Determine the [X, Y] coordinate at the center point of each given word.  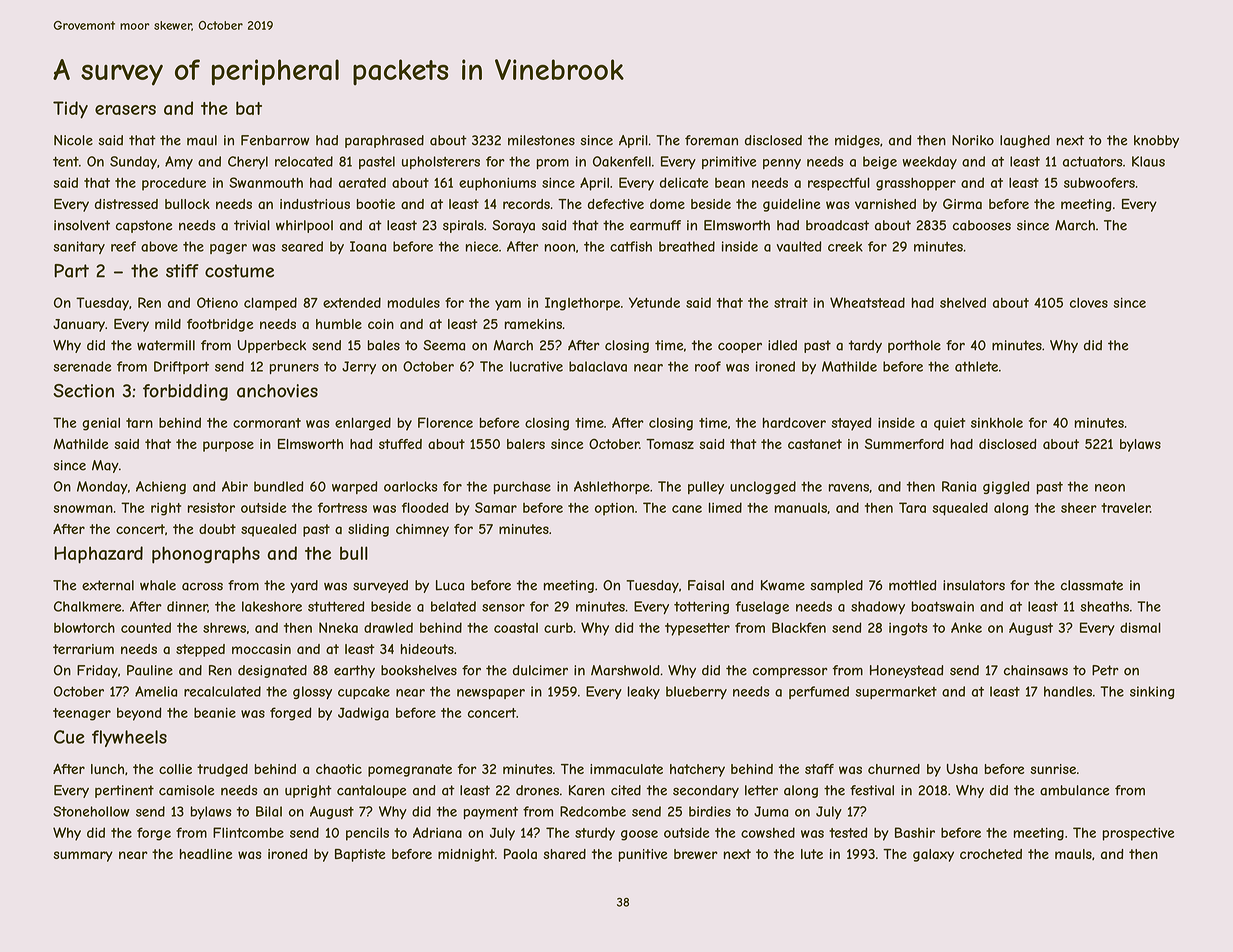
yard [304, 586]
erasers [125, 110]
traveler [1125, 507]
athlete [976, 366]
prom [553, 164]
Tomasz [670, 444]
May [105, 466]
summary [83, 856]
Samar [496, 507]
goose [639, 835]
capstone [144, 226]
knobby [1156, 141]
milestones [541, 140]
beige [880, 162]
